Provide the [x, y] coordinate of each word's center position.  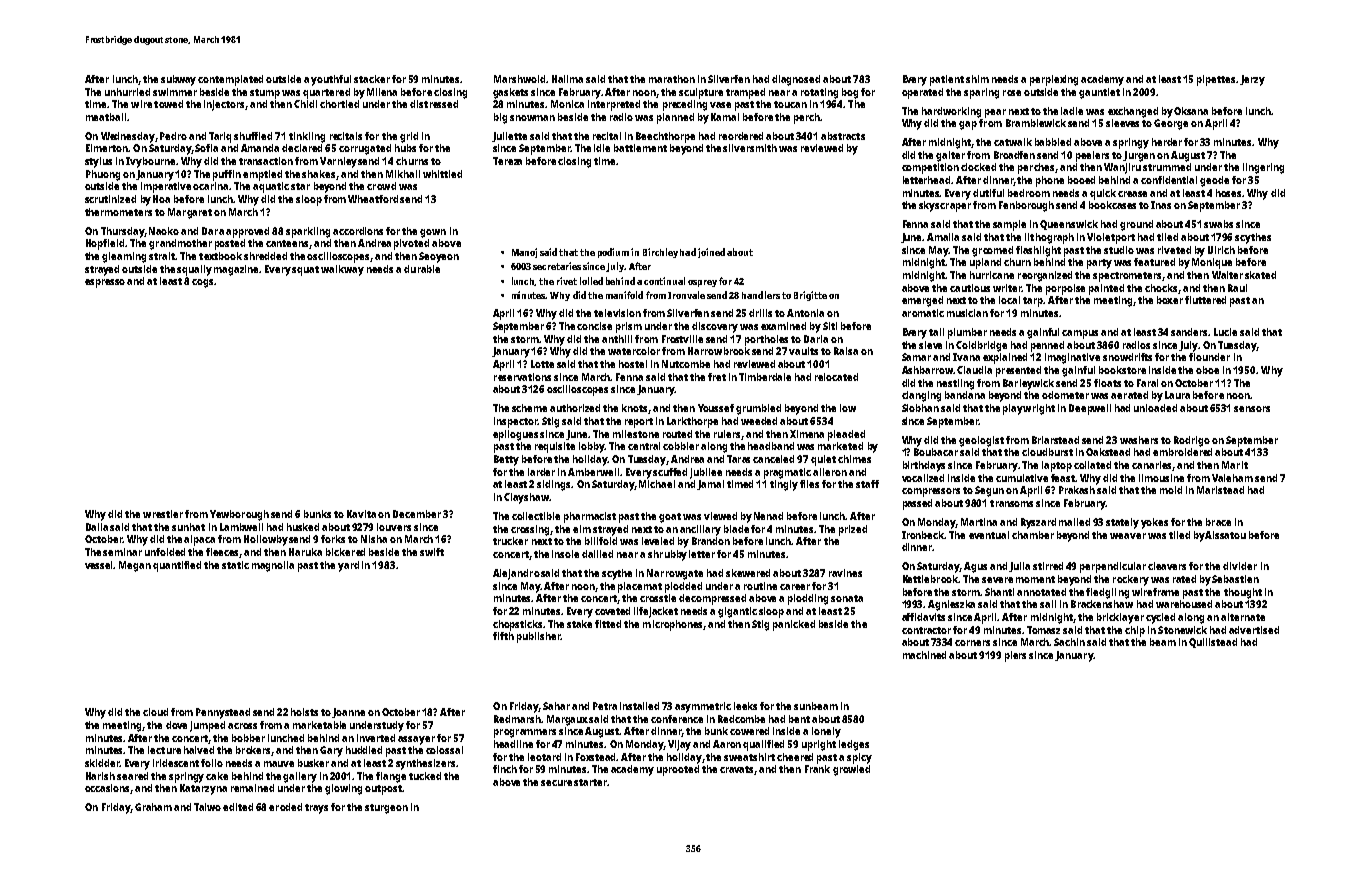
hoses [1228, 193]
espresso [105, 283]
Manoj [524, 253]
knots [635, 409]
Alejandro [516, 574]
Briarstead [1055, 440]
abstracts [843, 136]
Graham [153, 807]
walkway [342, 270]
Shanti [999, 592]
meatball [106, 117]
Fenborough [1026, 206]
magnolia [273, 566]
